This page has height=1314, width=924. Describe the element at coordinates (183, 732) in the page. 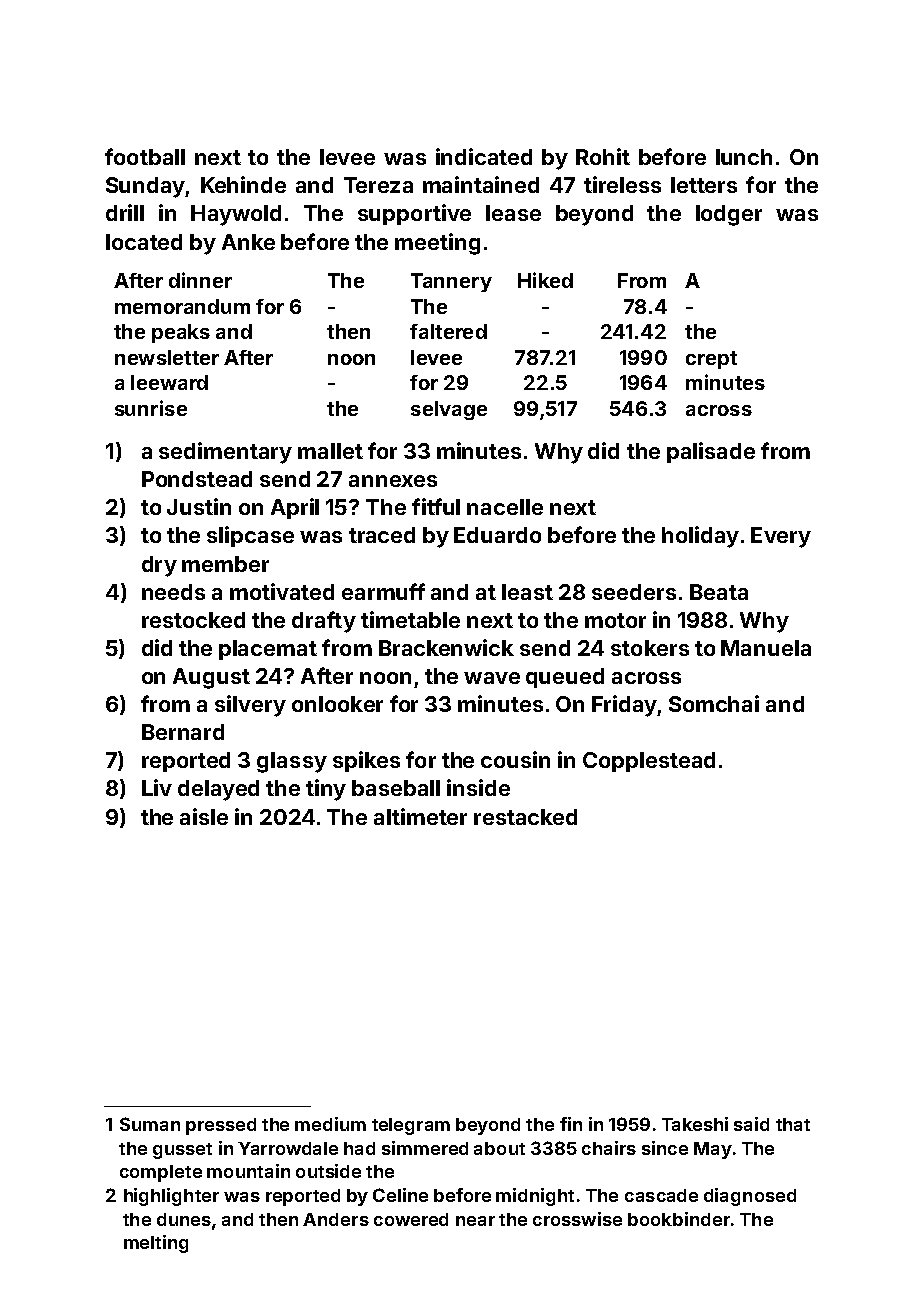

I see `Bernard` at that location.
